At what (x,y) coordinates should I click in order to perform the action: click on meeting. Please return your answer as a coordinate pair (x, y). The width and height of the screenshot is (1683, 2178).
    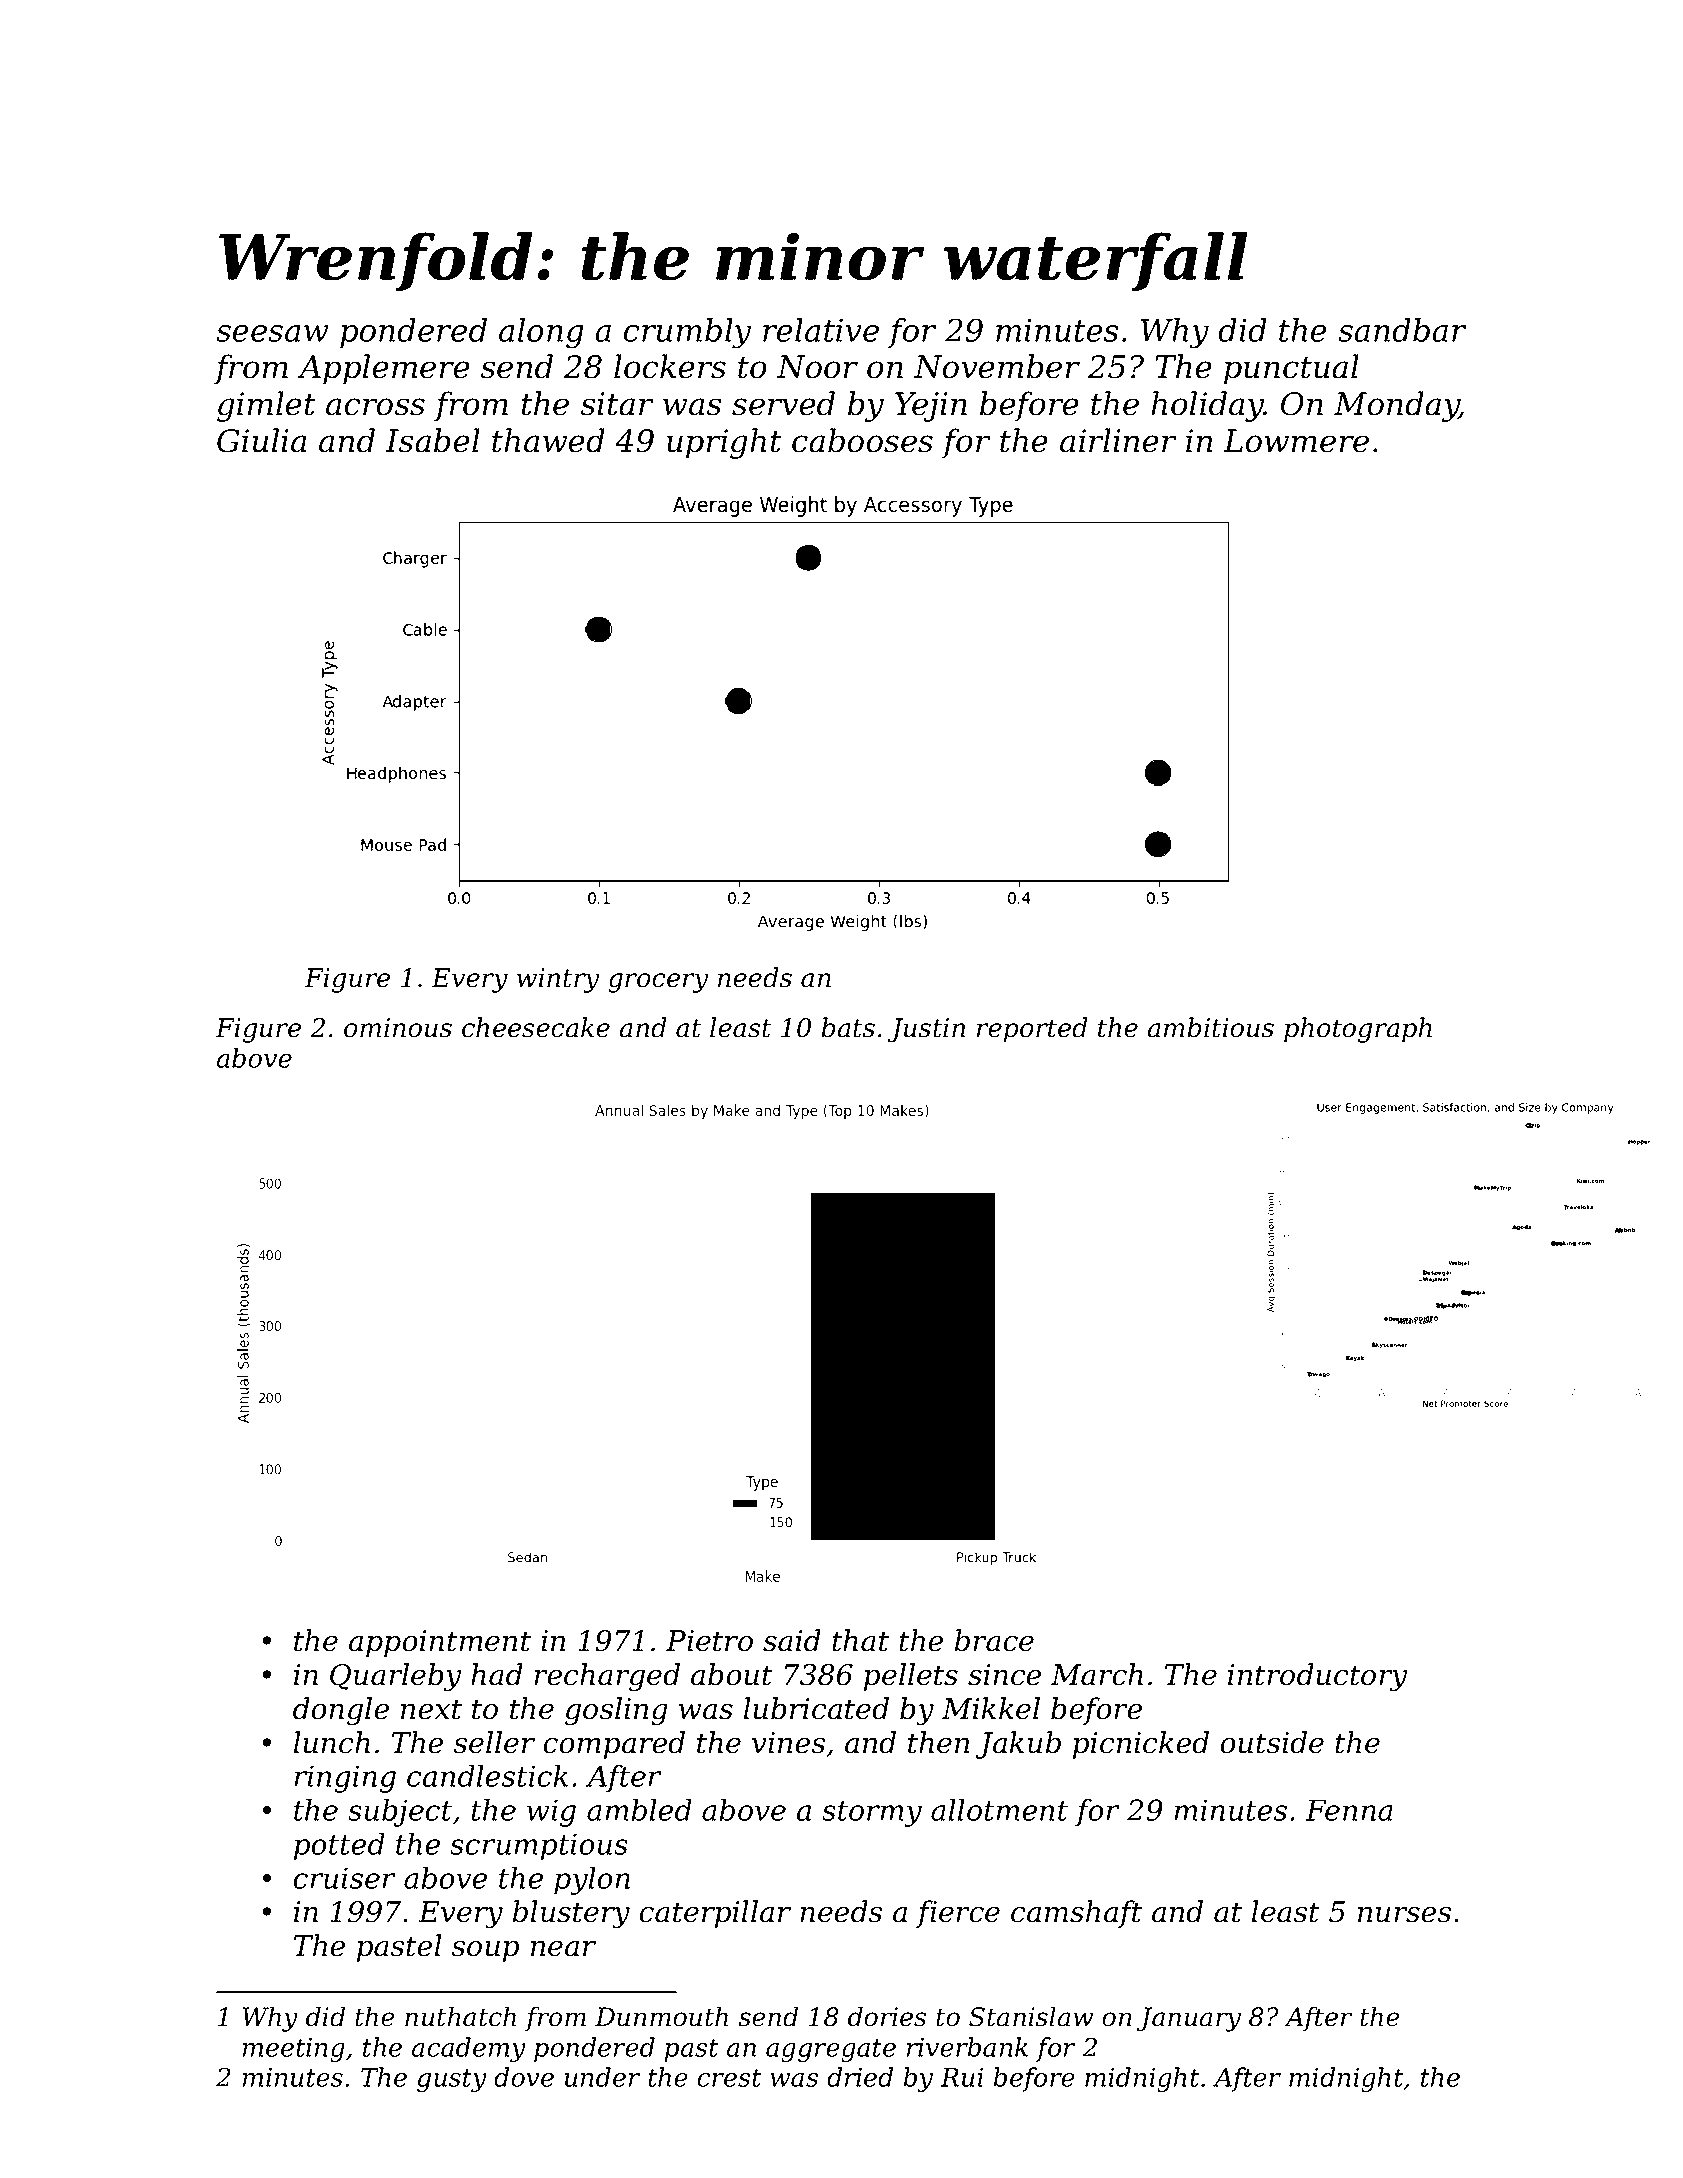
    Looking at the image, I should click on (294, 2050).
